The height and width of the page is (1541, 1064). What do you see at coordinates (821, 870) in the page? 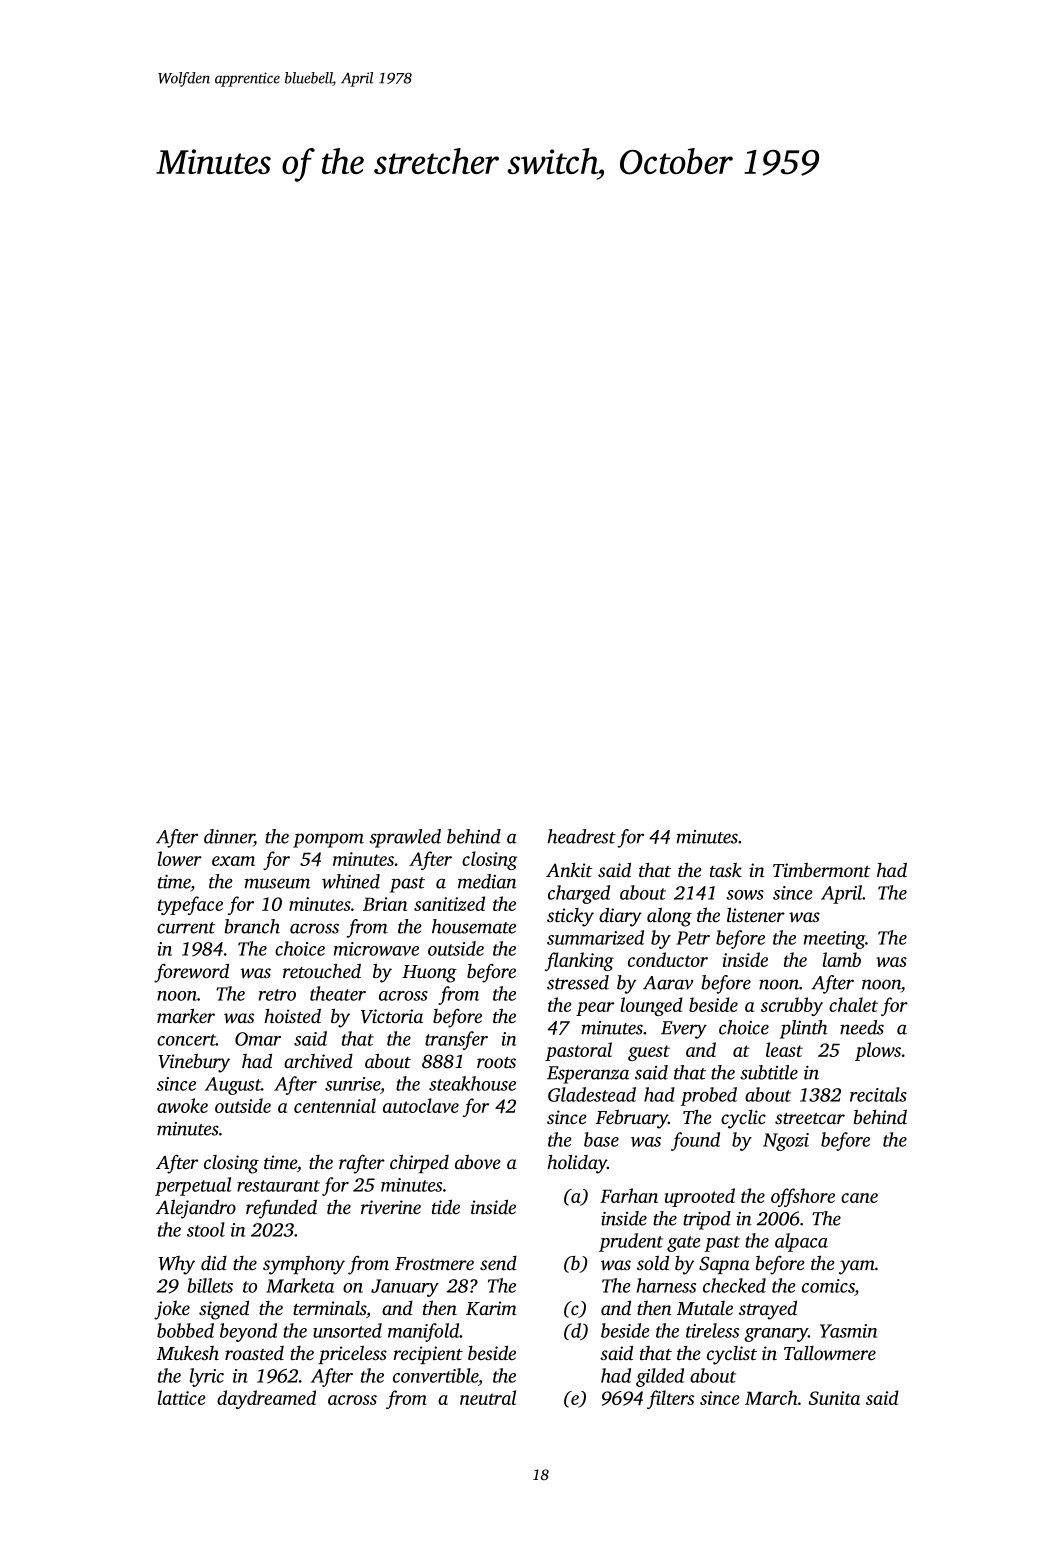
I see `Timbermont` at bounding box center [821, 870].
